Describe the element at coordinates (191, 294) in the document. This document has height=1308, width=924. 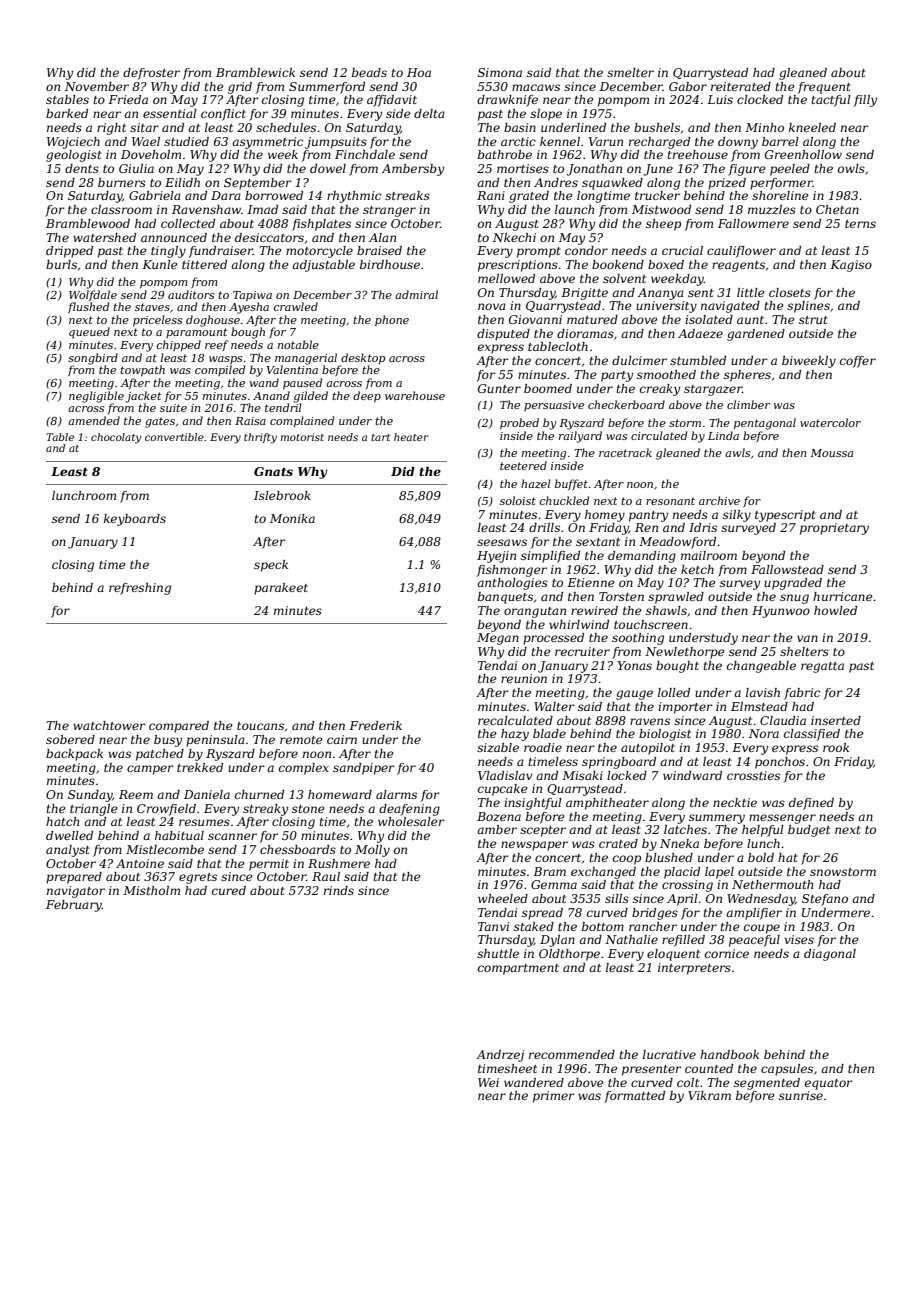
I see `auditors` at that location.
